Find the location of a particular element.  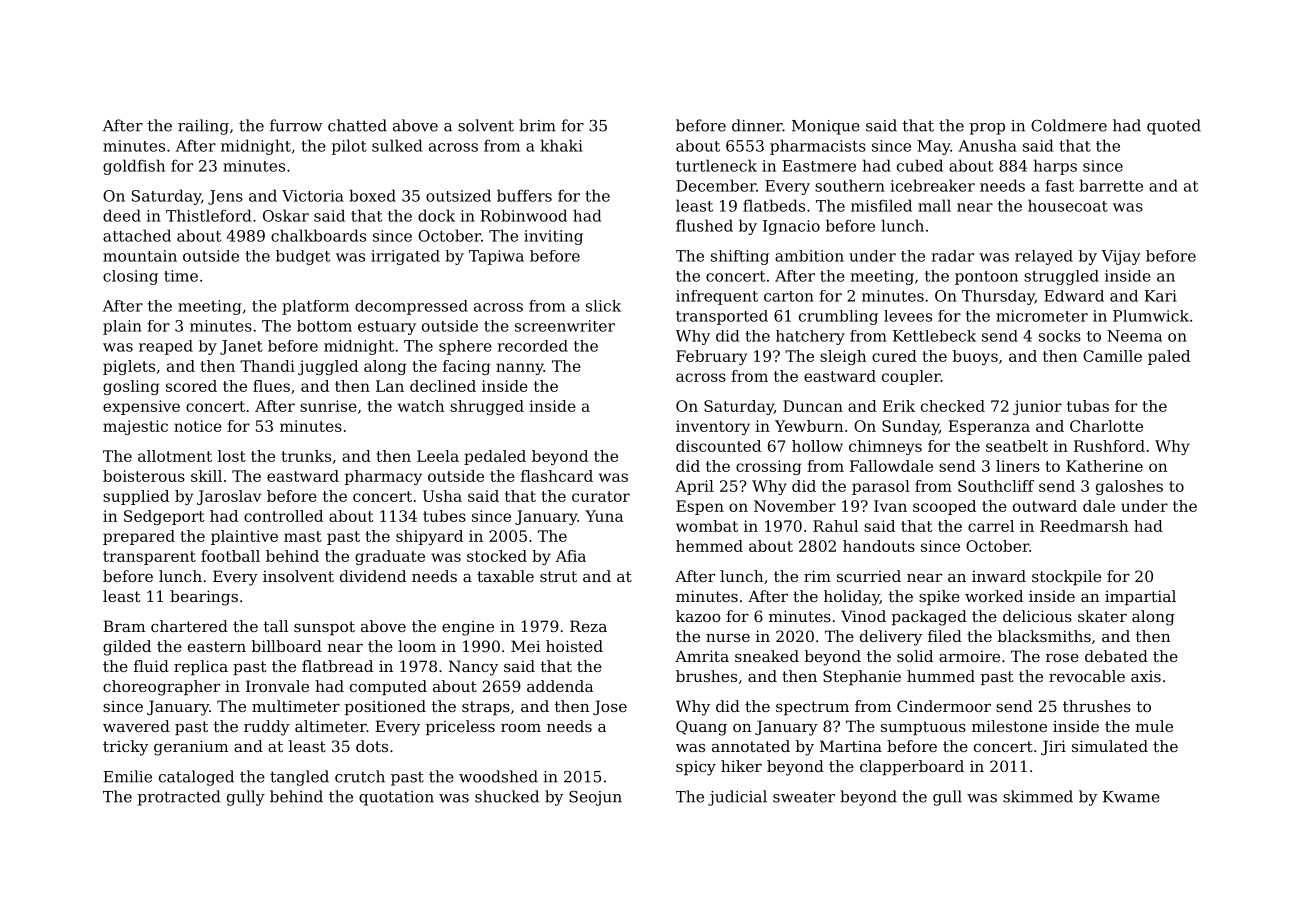

discounted is located at coordinates (718, 446).
